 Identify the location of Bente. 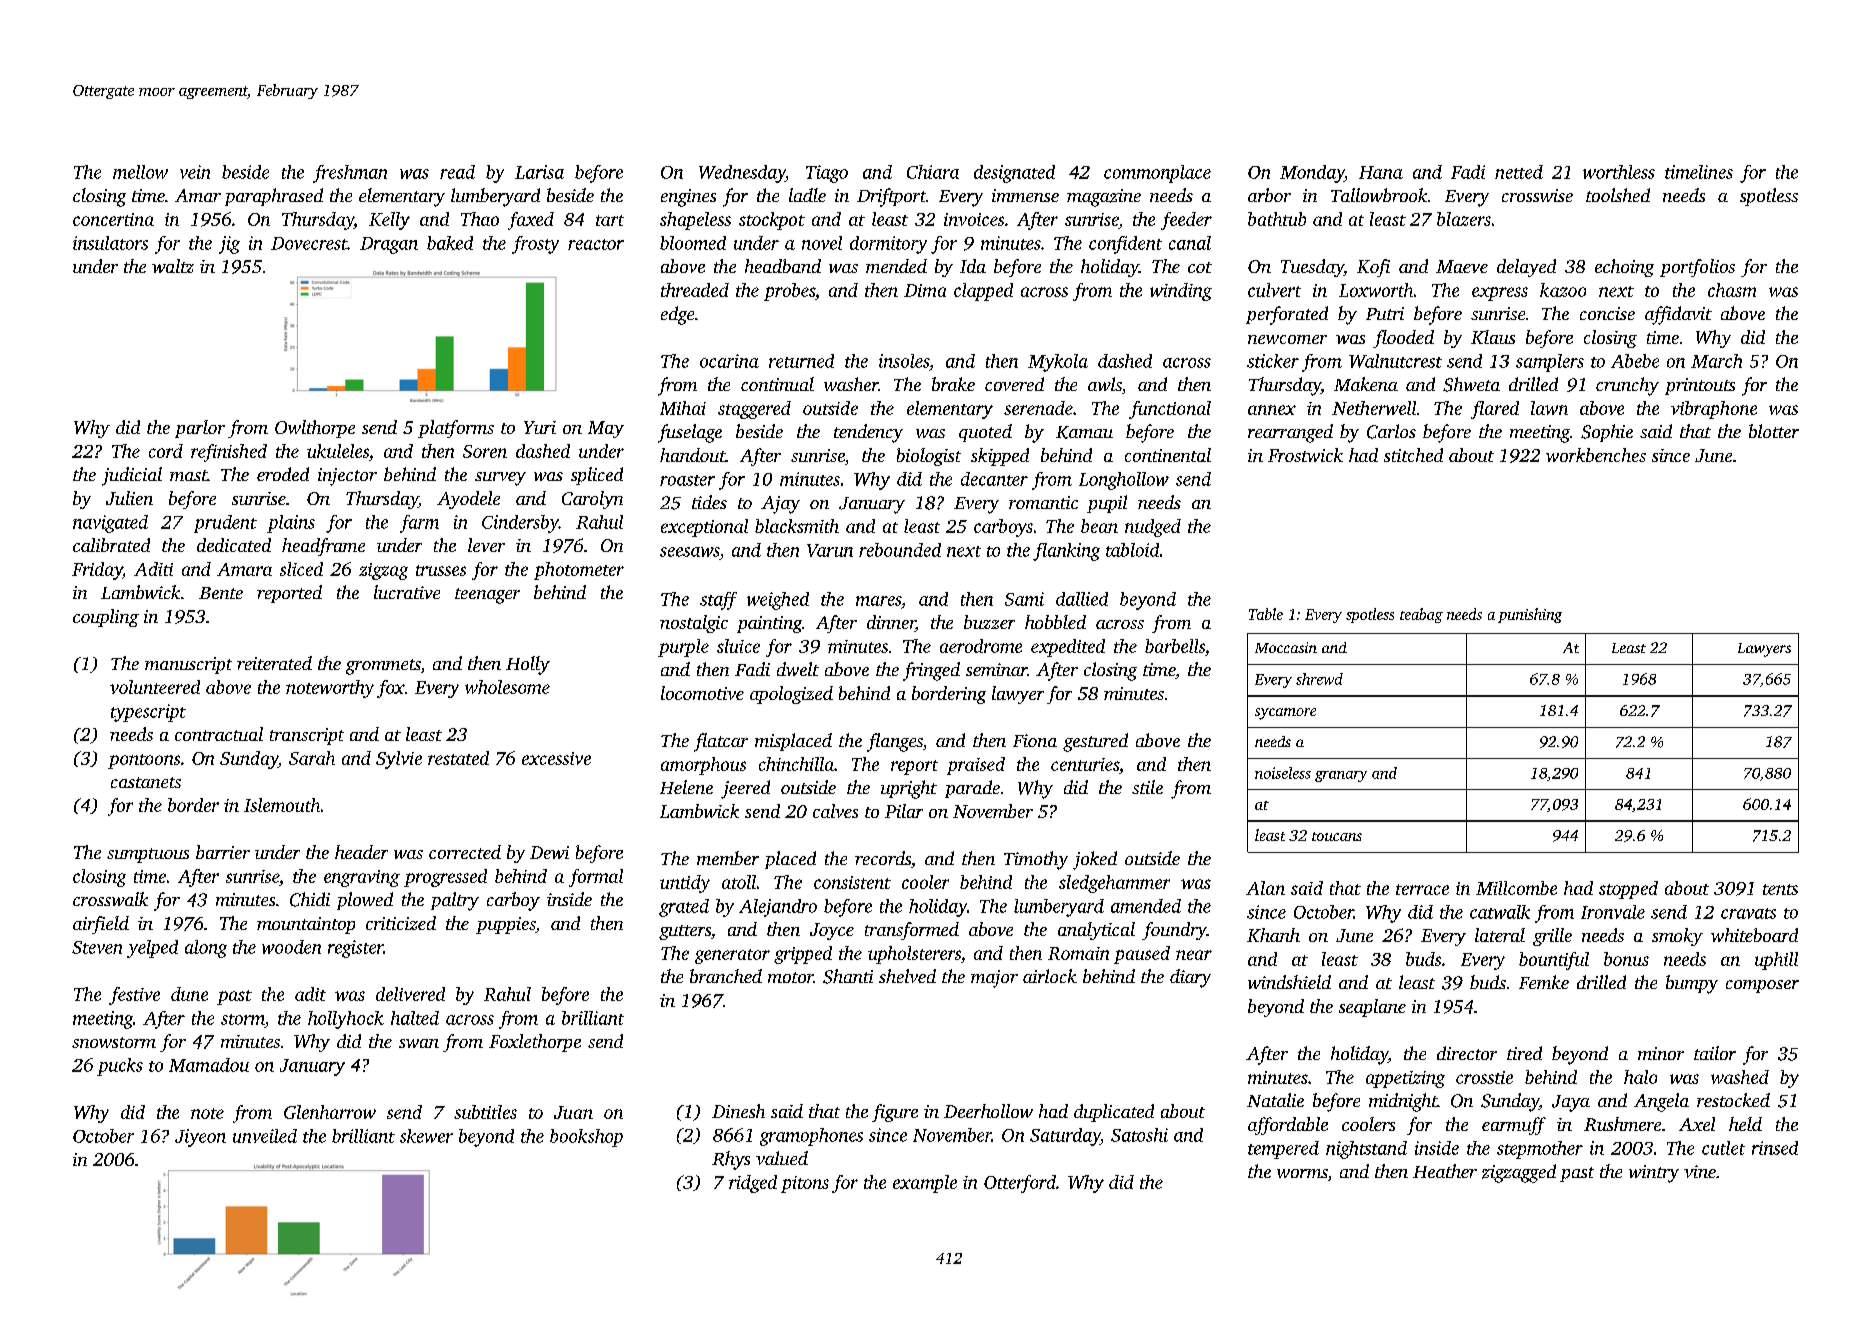
(221, 593).
